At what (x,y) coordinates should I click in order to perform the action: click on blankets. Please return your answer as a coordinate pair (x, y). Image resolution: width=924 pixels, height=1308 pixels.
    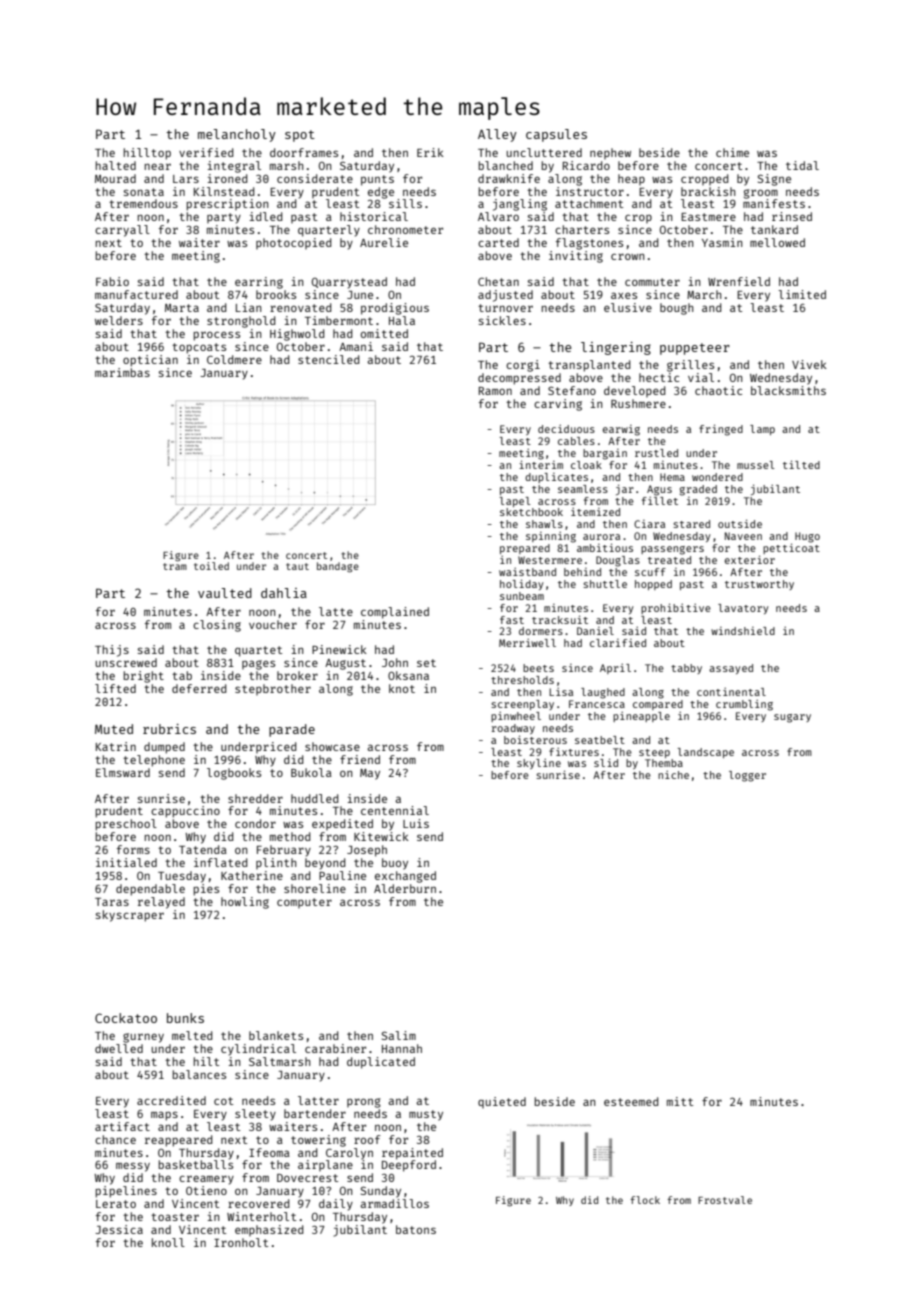
    Looking at the image, I should click on (276, 1035).
